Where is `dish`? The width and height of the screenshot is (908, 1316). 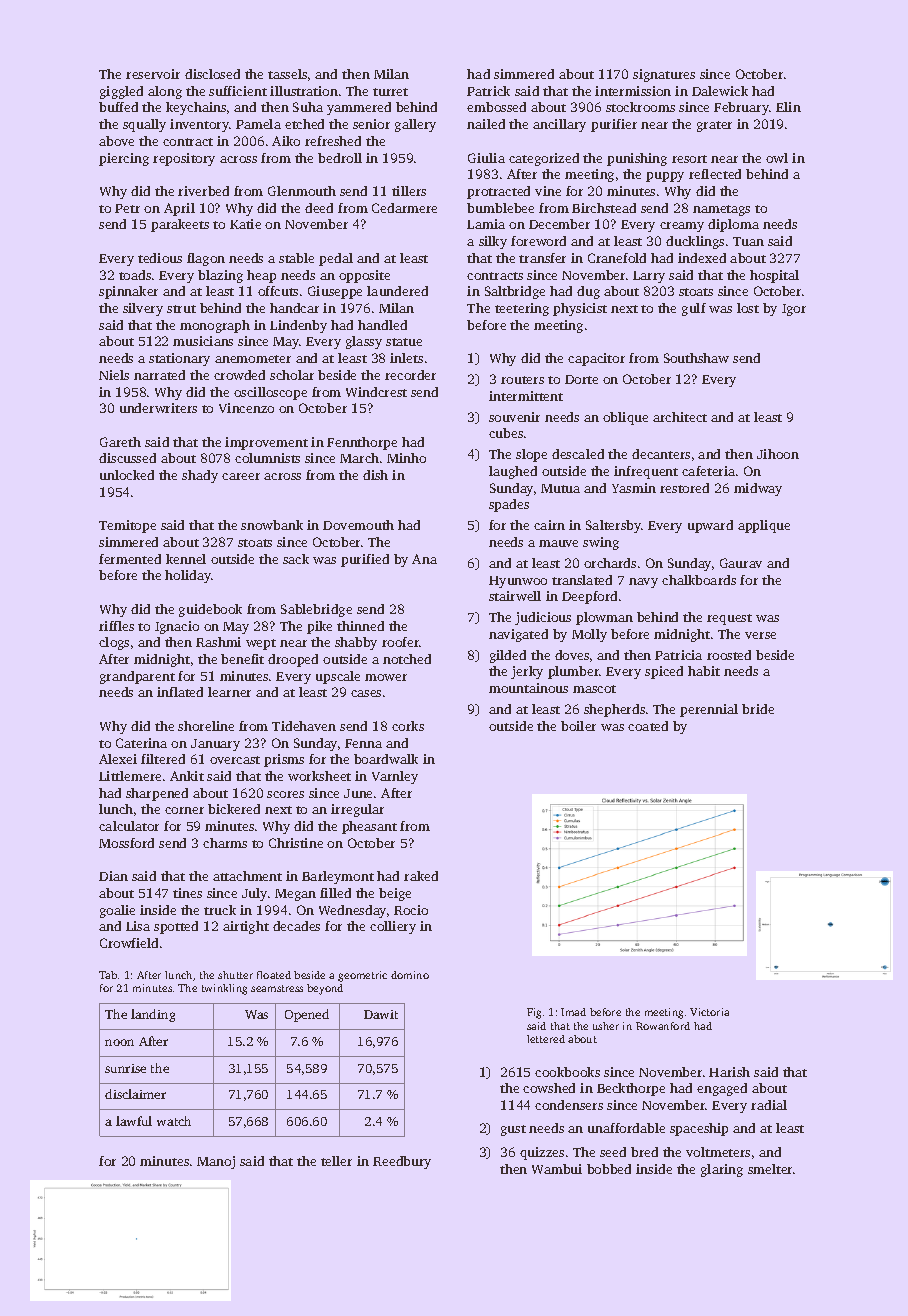 dish is located at coordinates (375, 475).
